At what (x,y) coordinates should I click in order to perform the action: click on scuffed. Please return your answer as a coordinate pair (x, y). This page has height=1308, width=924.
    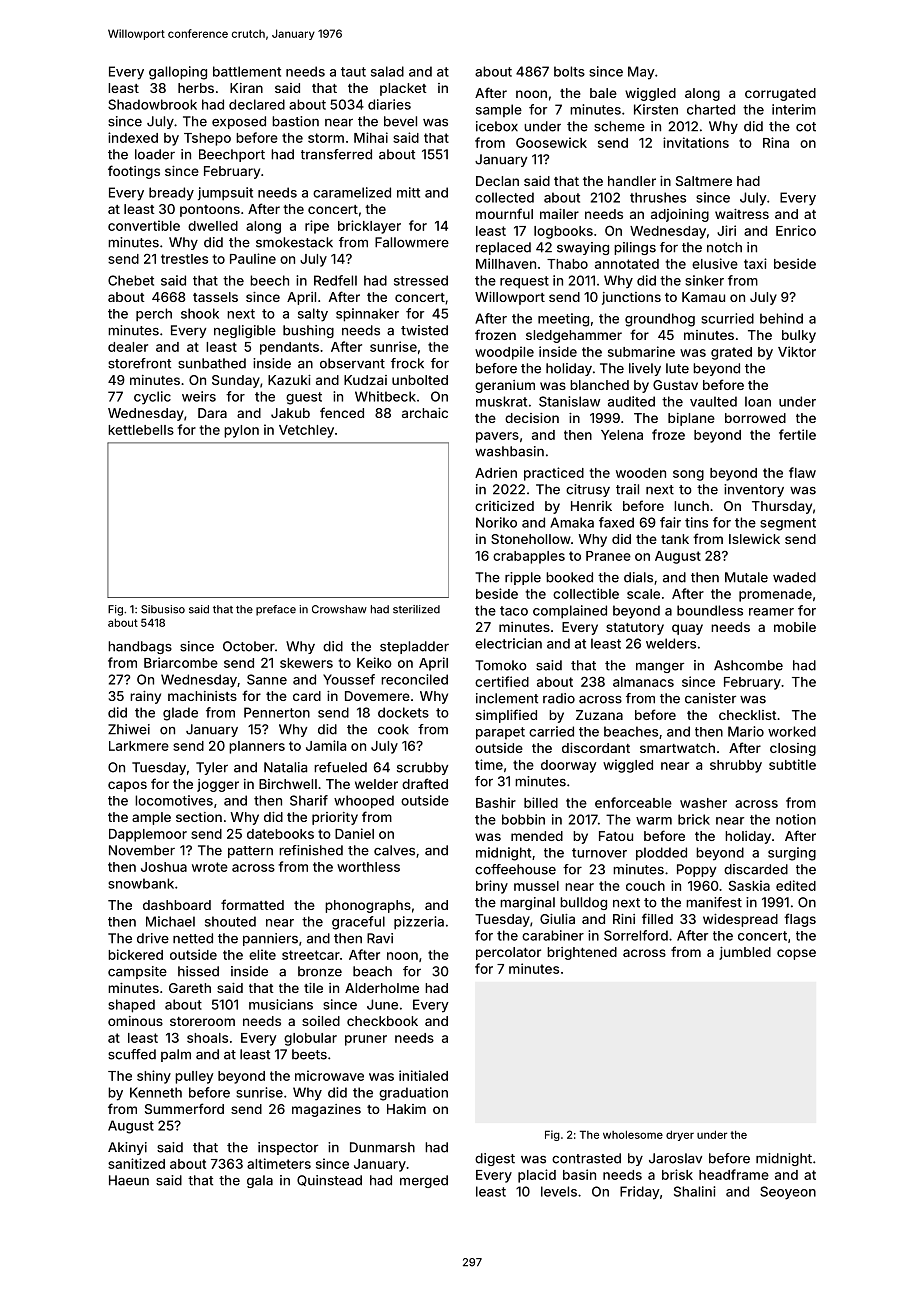
    Looking at the image, I should click on (132, 1054).
